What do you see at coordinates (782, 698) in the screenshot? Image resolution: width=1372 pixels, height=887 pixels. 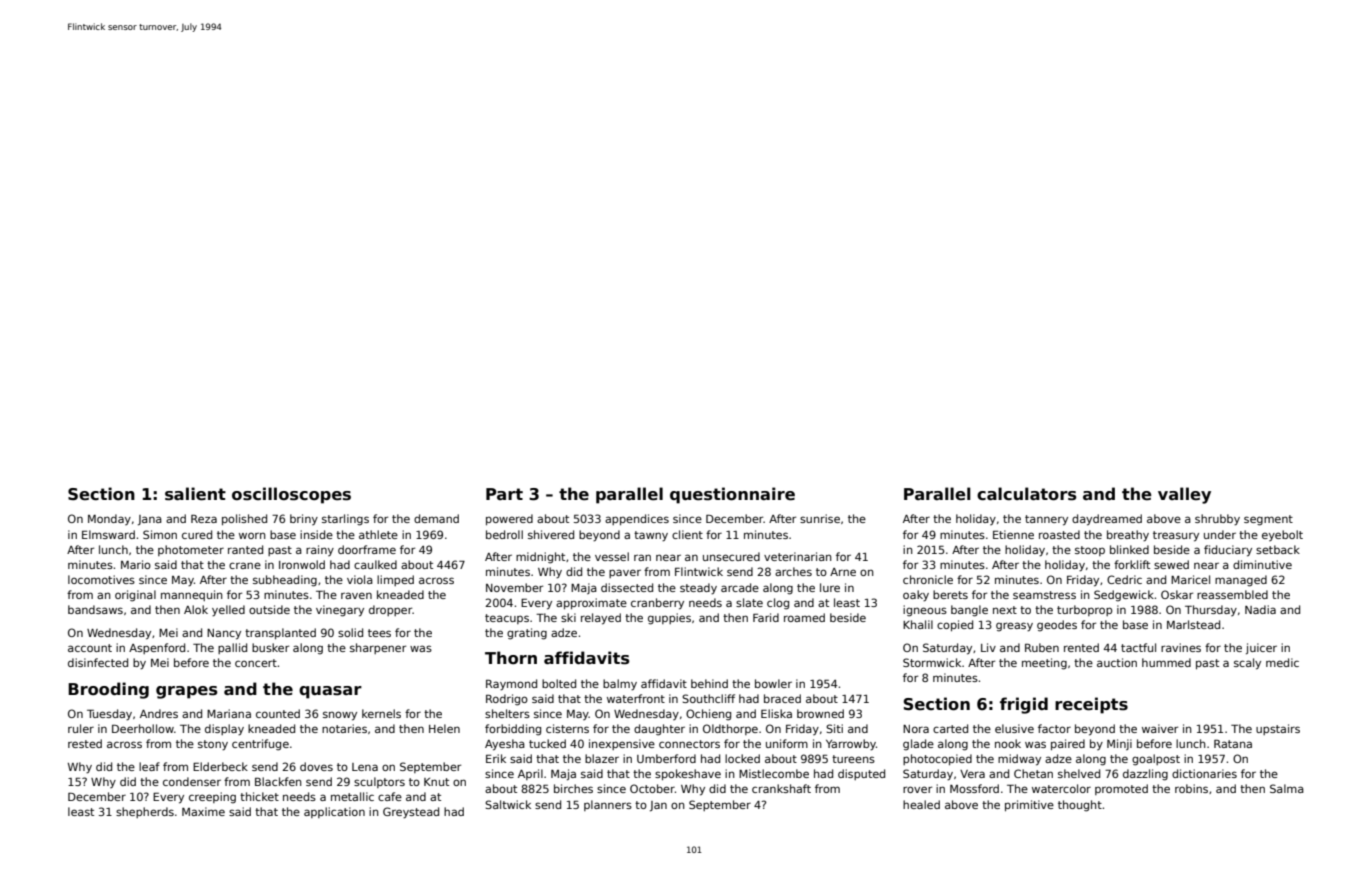 I see `braced` at bounding box center [782, 698].
